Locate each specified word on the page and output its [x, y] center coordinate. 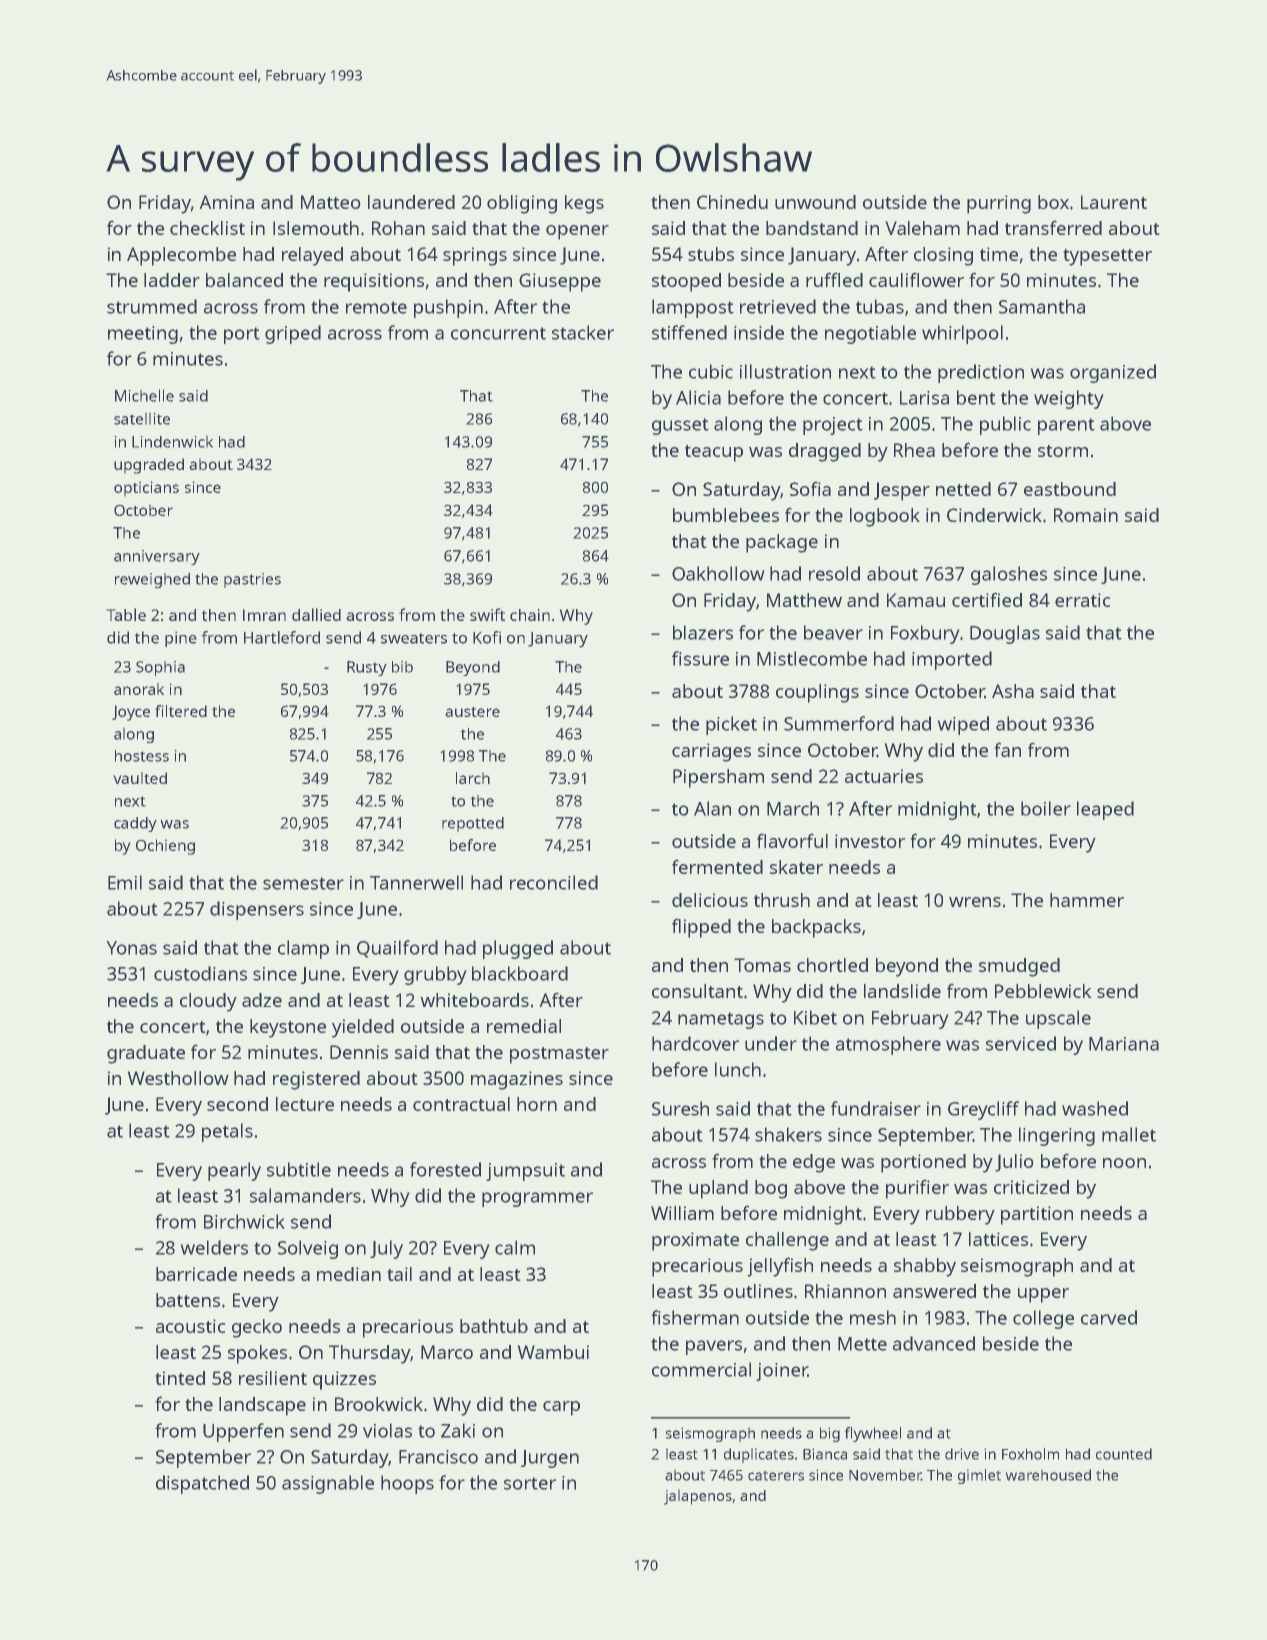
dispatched [202, 1484]
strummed [152, 306]
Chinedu [732, 202]
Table [126, 614]
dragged [825, 452]
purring [999, 204]
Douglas [1005, 634]
